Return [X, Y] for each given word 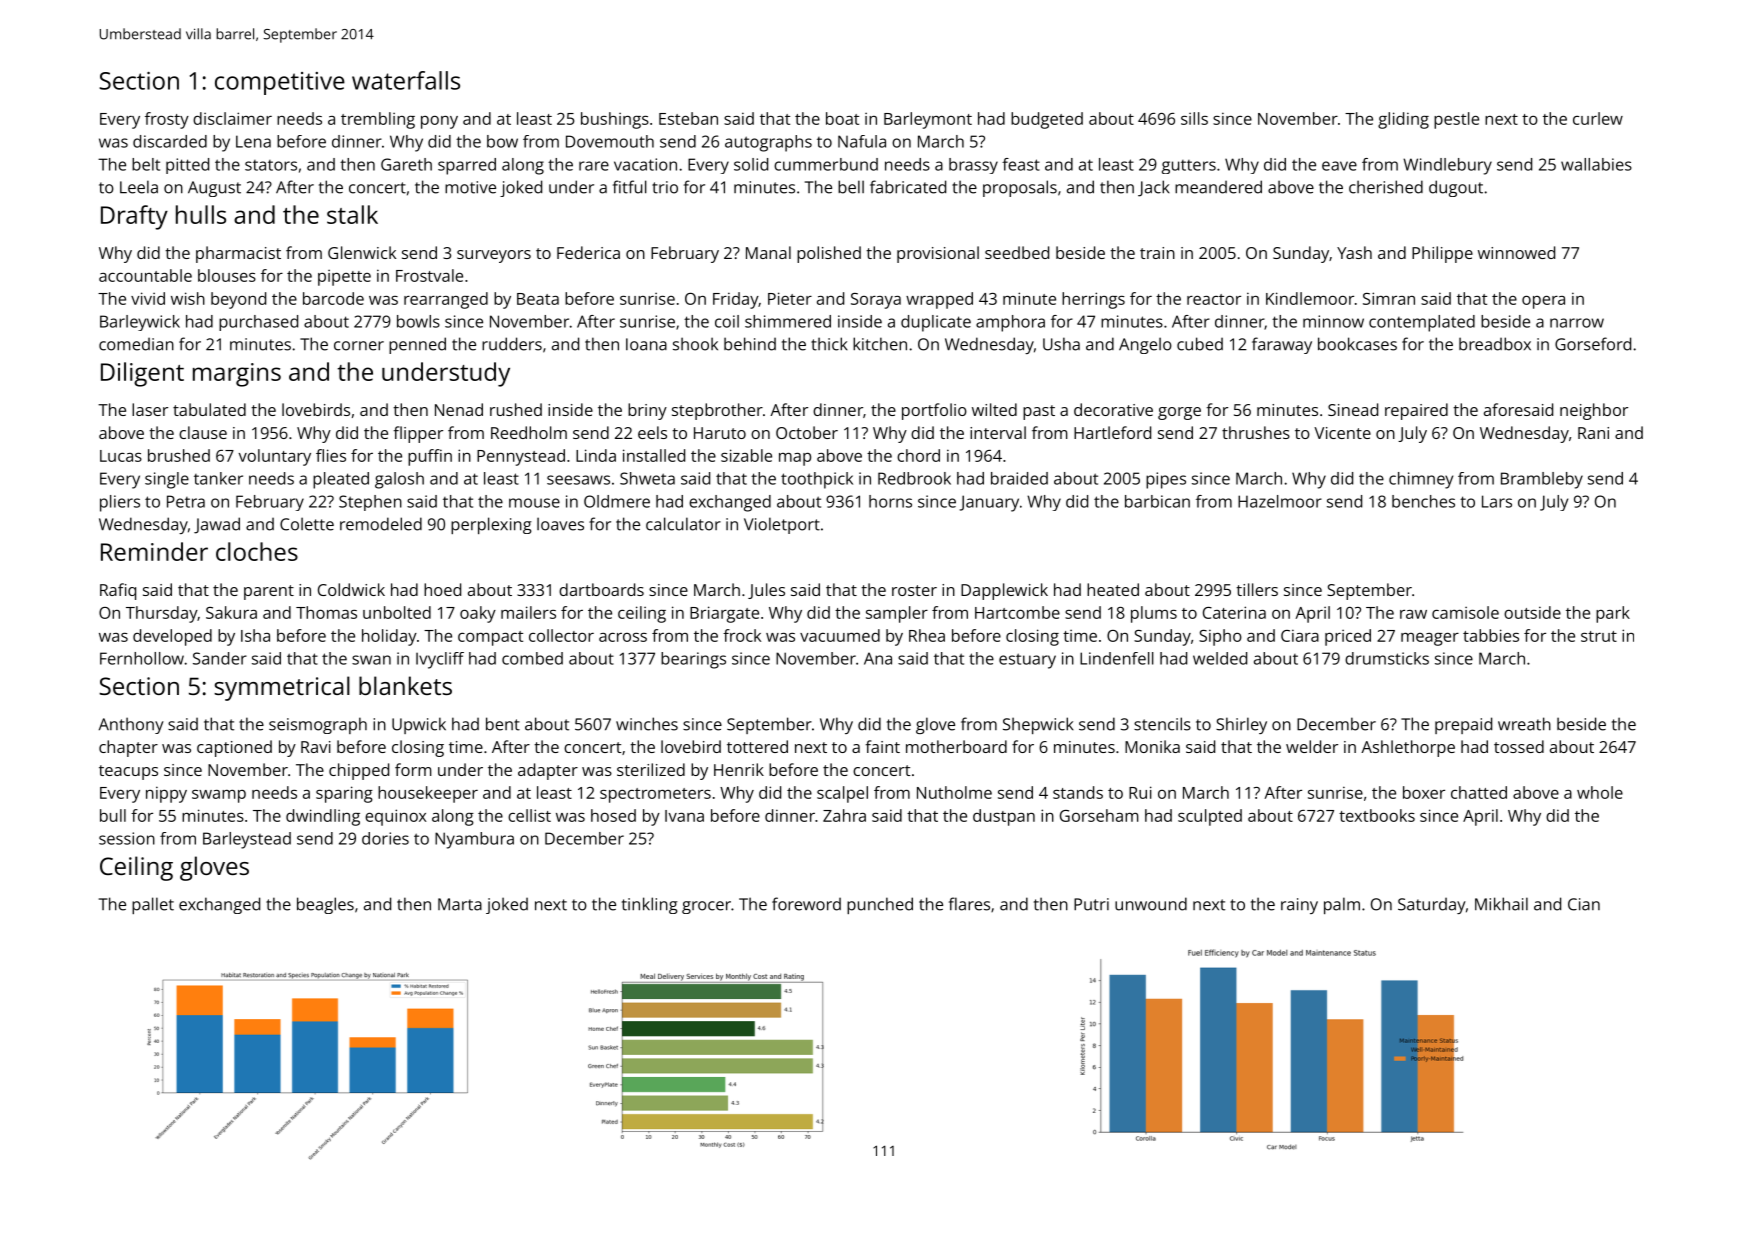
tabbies [1491, 635]
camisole [1465, 612]
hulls [201, 214]
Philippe [1442, 254]
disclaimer [232, 118]
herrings [1093, 300]
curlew [1598, 118]
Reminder [154, 551]
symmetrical [282, 688]
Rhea [927, 635]
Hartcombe [1017, 612]
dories [385, 838]
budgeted [1047, 120]
